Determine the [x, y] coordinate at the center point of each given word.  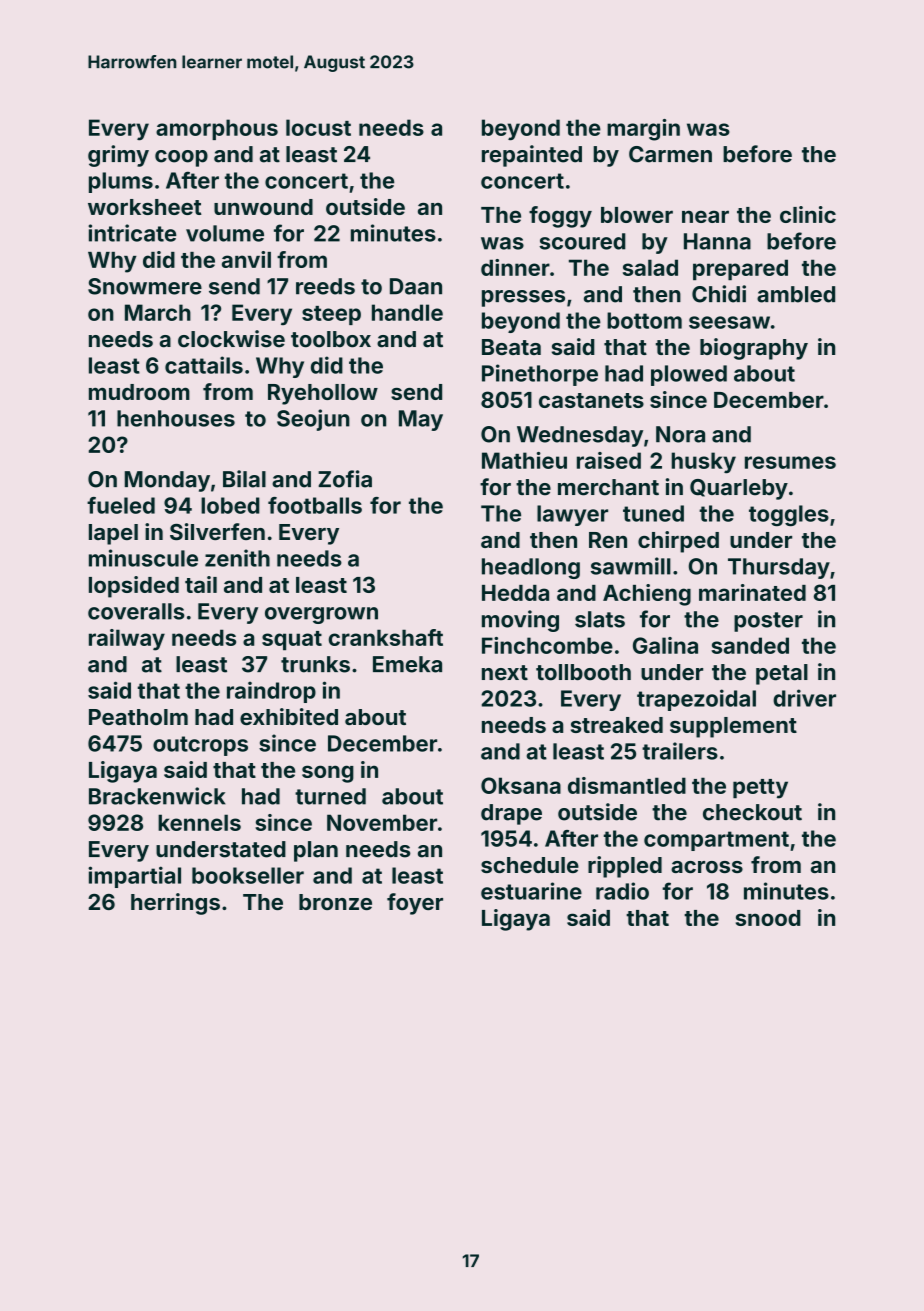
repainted [532, 156]
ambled [796, 294]
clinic [808, 214]
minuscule [143, 558]
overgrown [321, 615]
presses [523, 298]
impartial [134, 877]
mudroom [139, 392]
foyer [415, 904]
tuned [653, 513]
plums [121, 182]
